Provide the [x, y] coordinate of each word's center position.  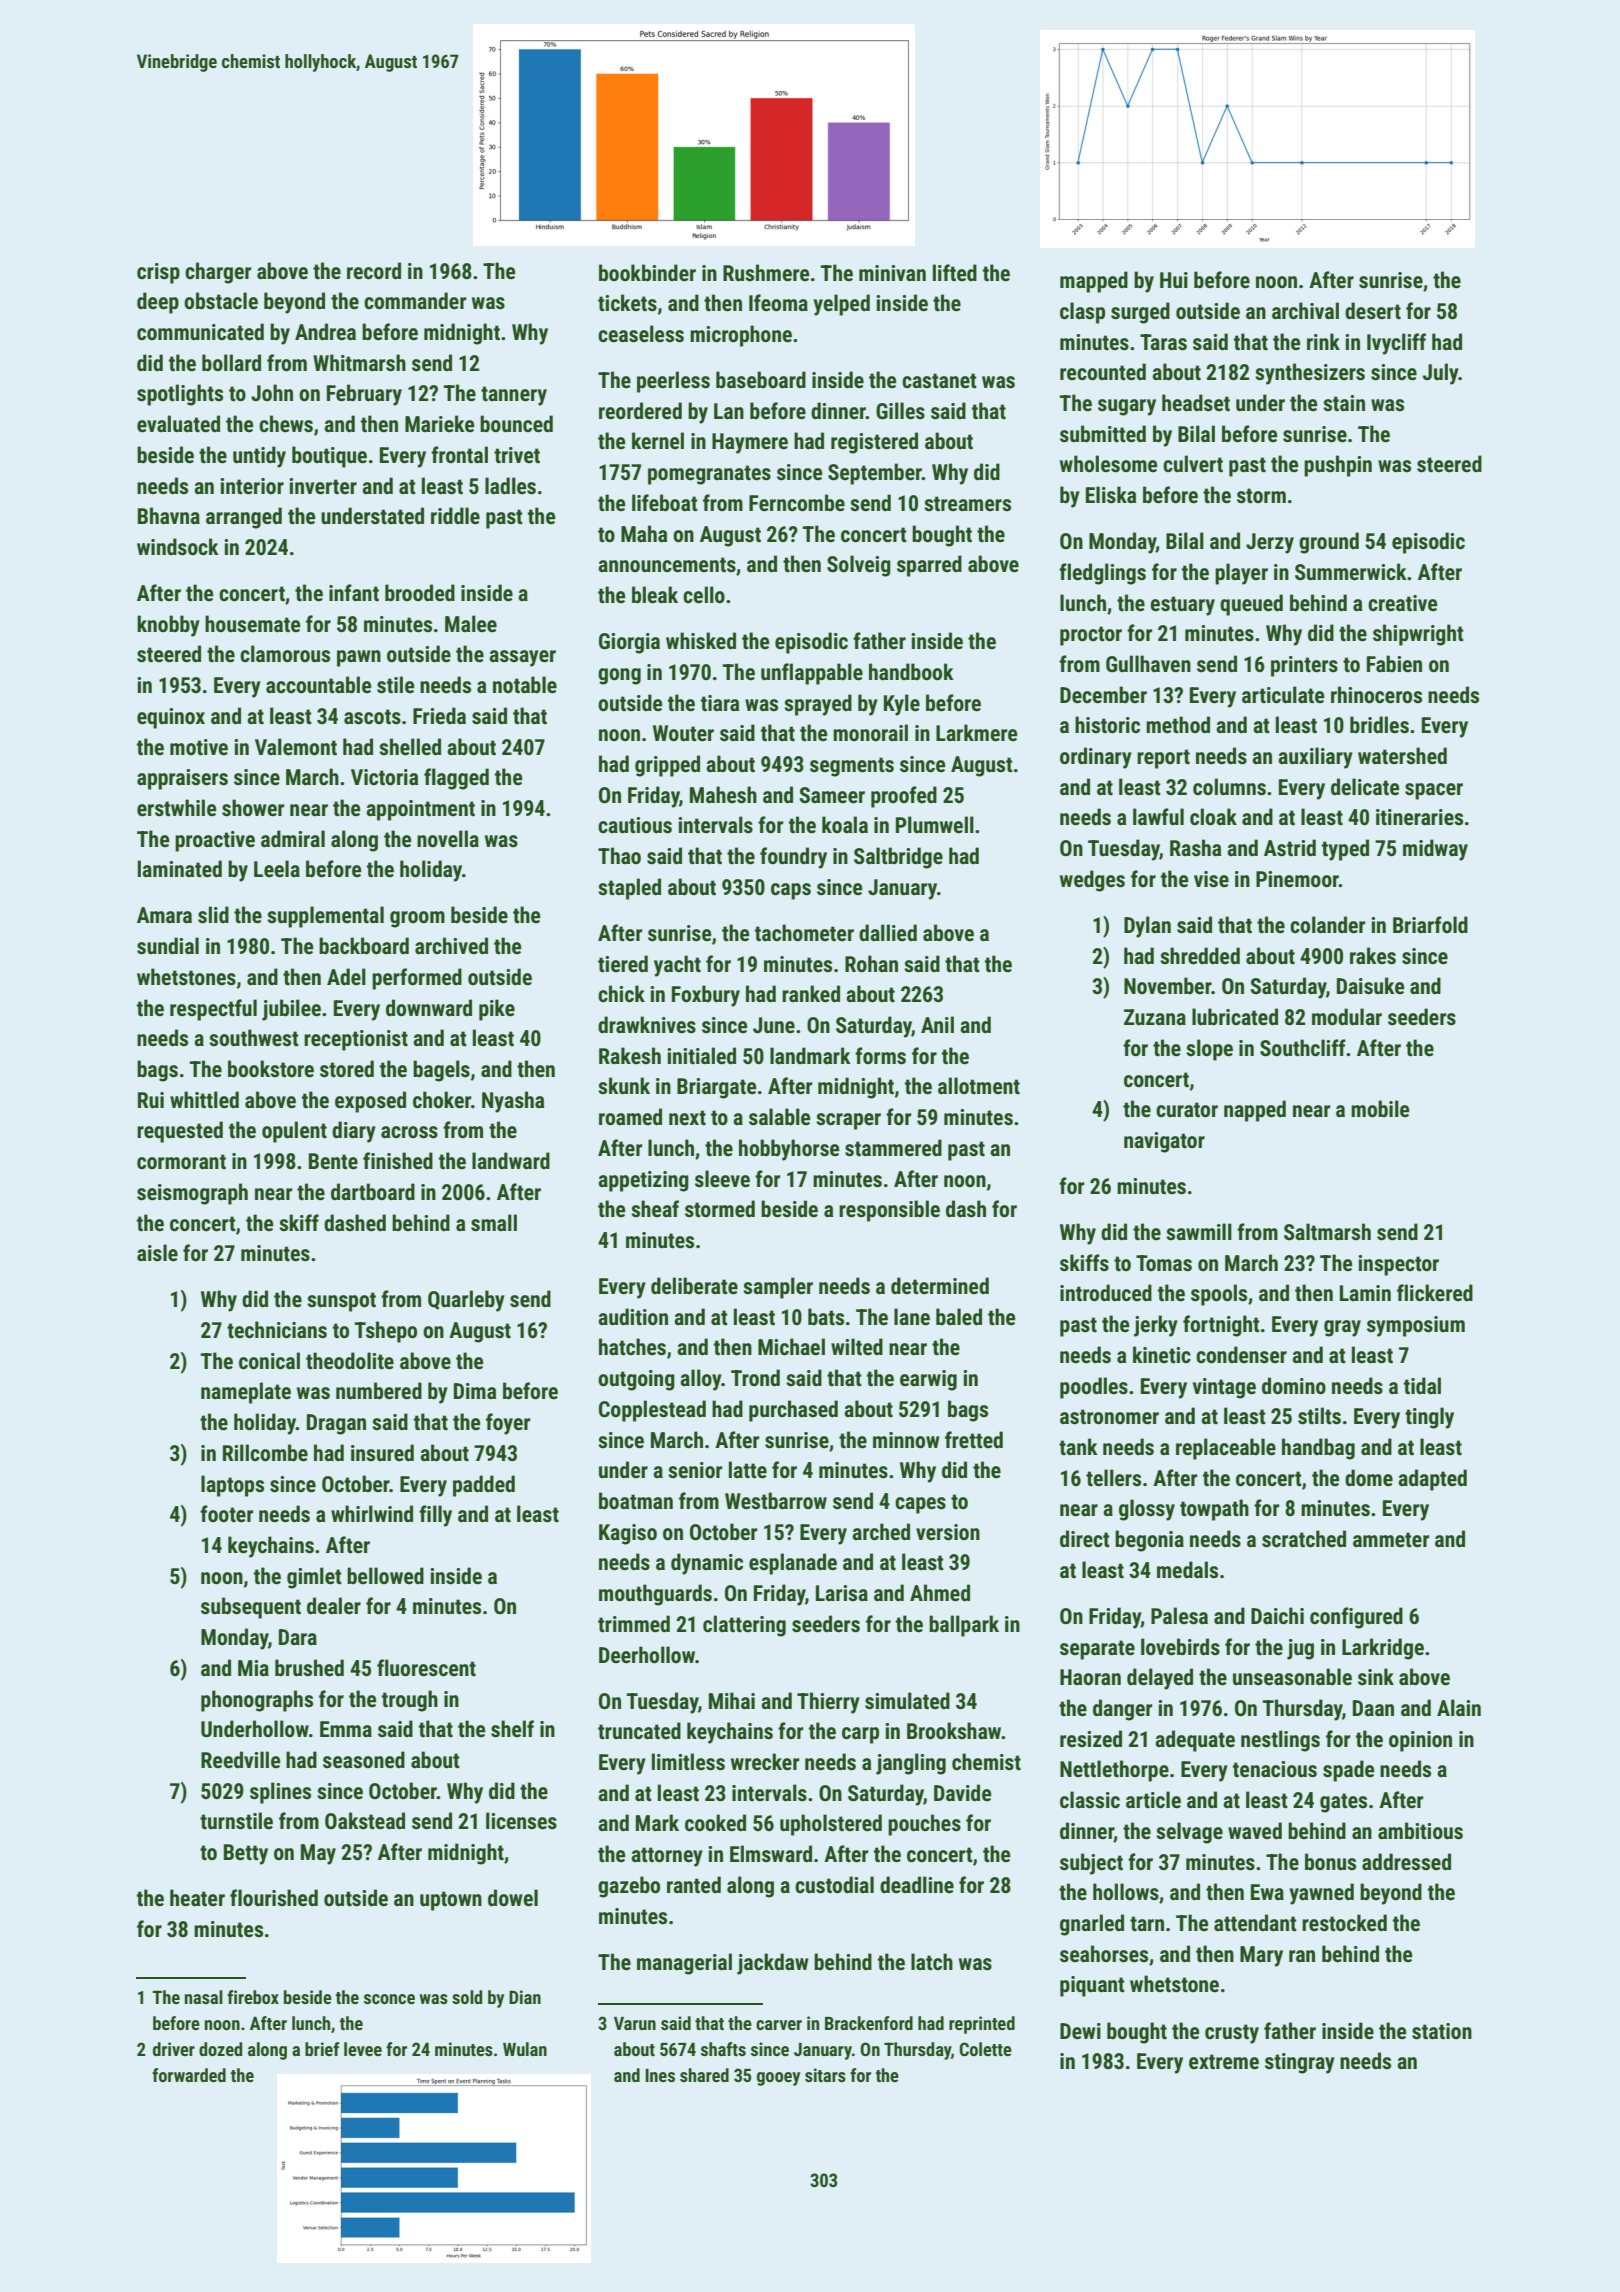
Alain [1459, 1707]
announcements [667, 565]
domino [1294, 1385]
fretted [974, 1440]
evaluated [178, 424]
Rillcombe [265, 1453]
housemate [252, 624]
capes [920, 1505]
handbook [911, 672]
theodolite [350, 1361]
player [1241, 574]
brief [322, 2049]
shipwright [1418, 635]
